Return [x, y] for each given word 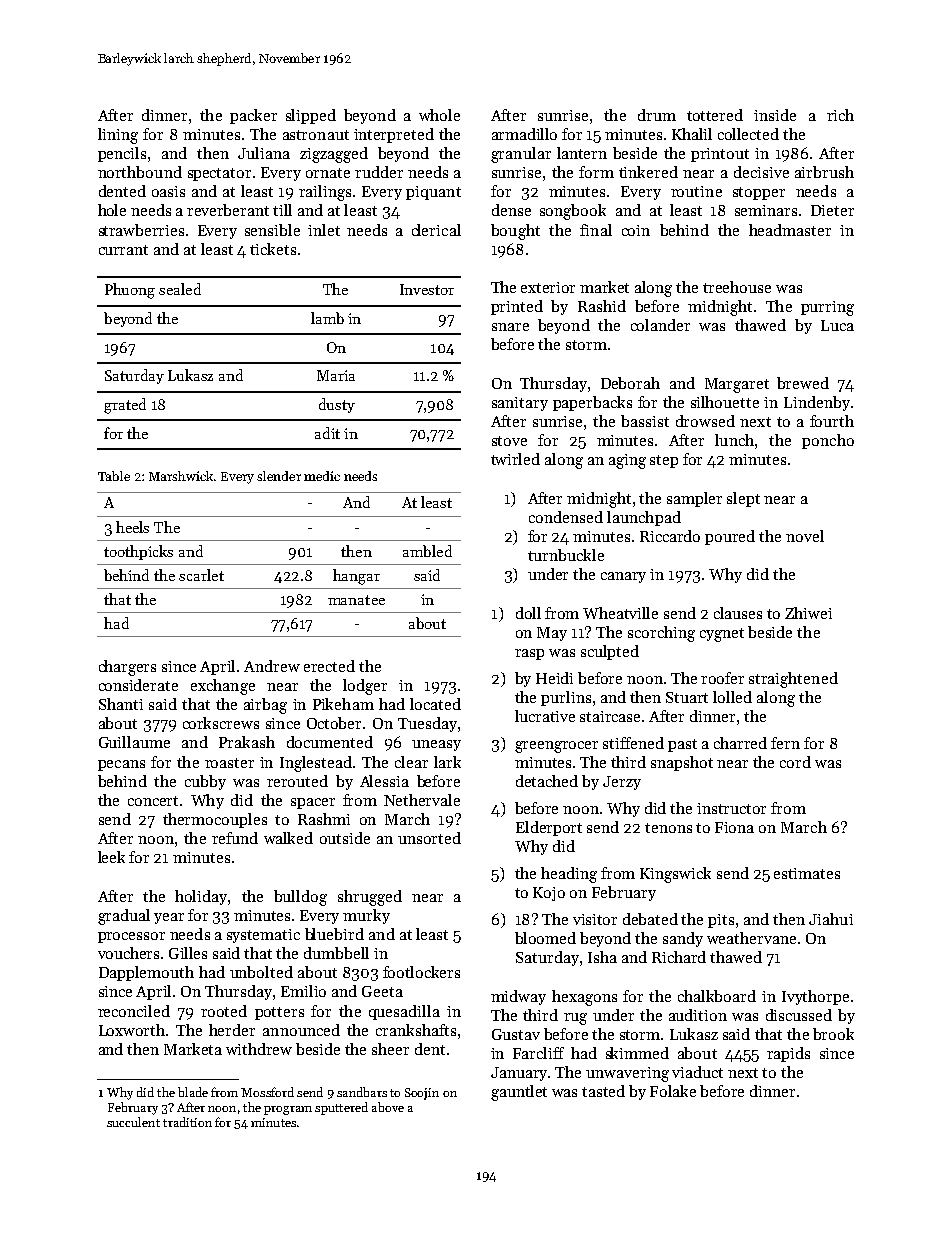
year [169, 918]
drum [657, 115]
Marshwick [181, 476]
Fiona [734, 827]
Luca [837, 325]
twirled [515, 459]
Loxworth [132, 1030]
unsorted [429, 838]
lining [118, 136]
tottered [715, 115]
